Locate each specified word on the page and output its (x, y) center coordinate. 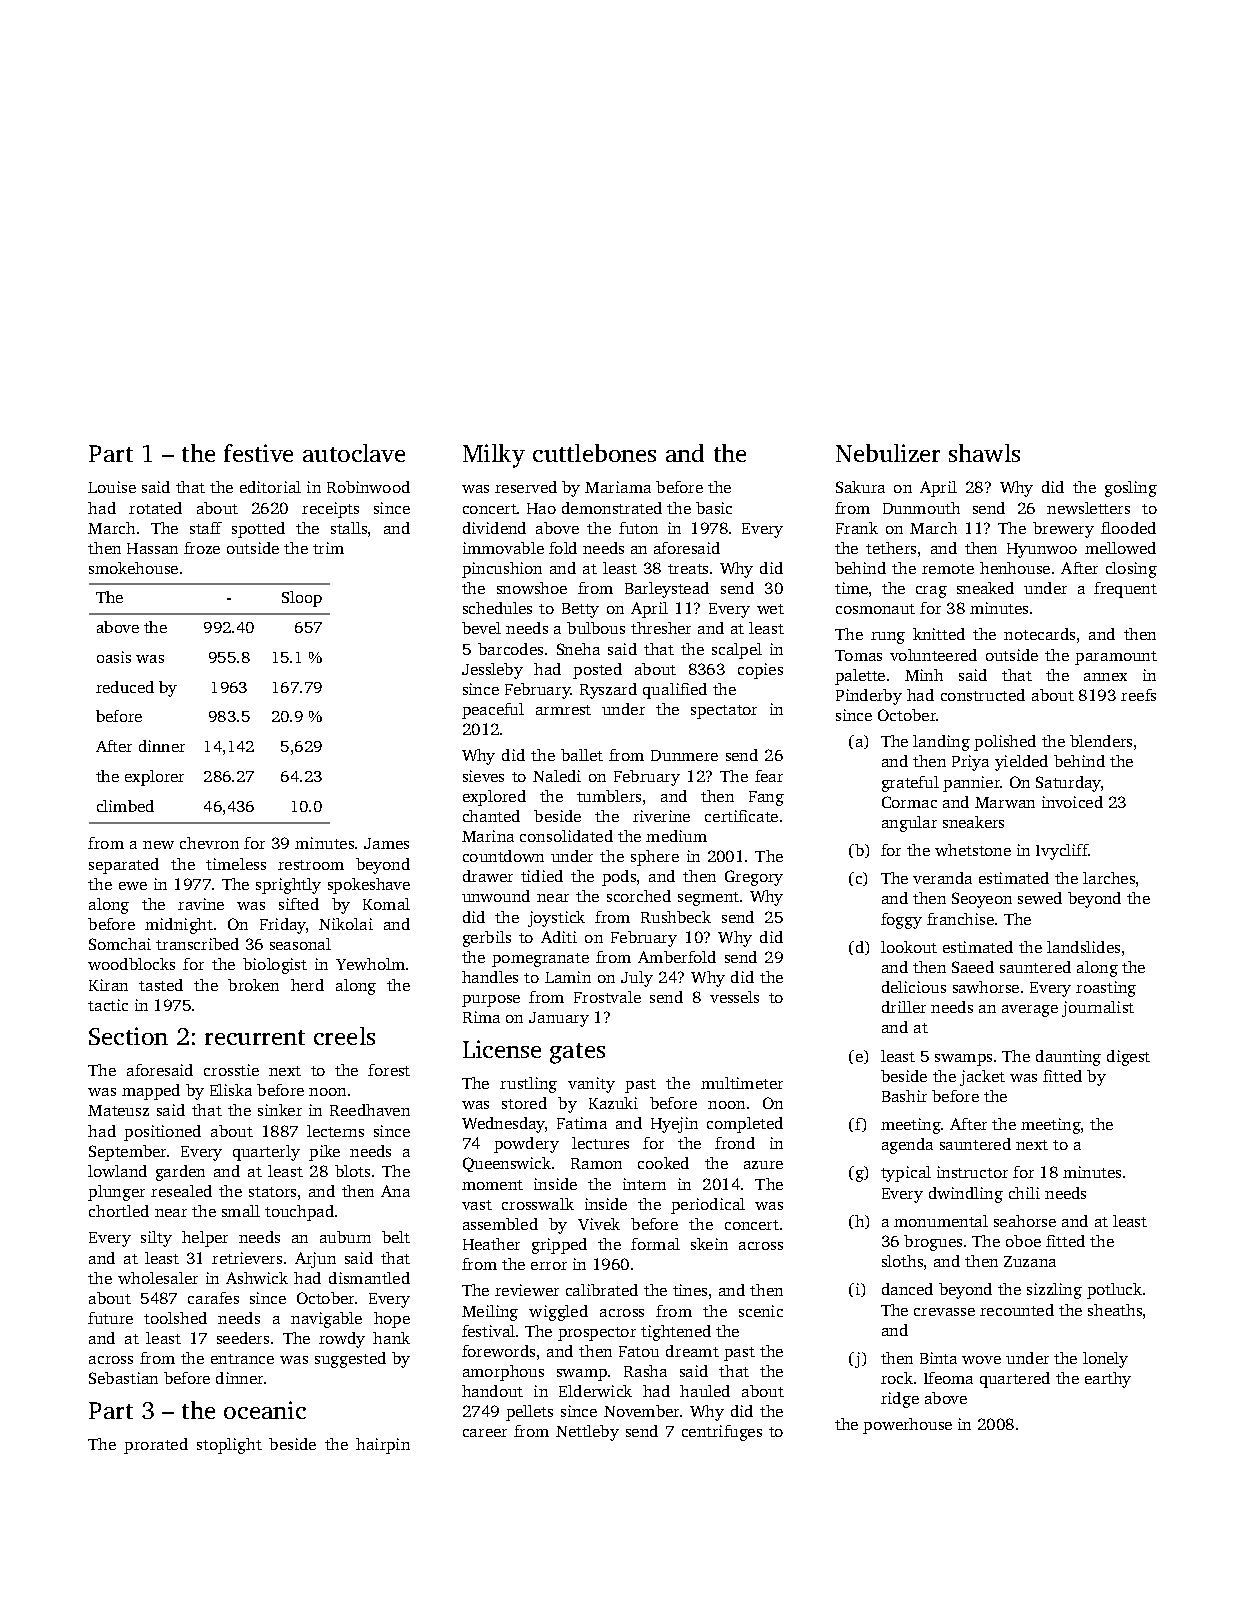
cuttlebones (594, 453)
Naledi (557, 776)
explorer (154, 778)
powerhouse (907, 1426)
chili (1024, 1193)
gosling (1131, 489)
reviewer (527, 1290)
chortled (119, 1211)
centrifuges (722, 1433)
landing (941, 743)
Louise (112, 487)
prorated (156, 1446)
